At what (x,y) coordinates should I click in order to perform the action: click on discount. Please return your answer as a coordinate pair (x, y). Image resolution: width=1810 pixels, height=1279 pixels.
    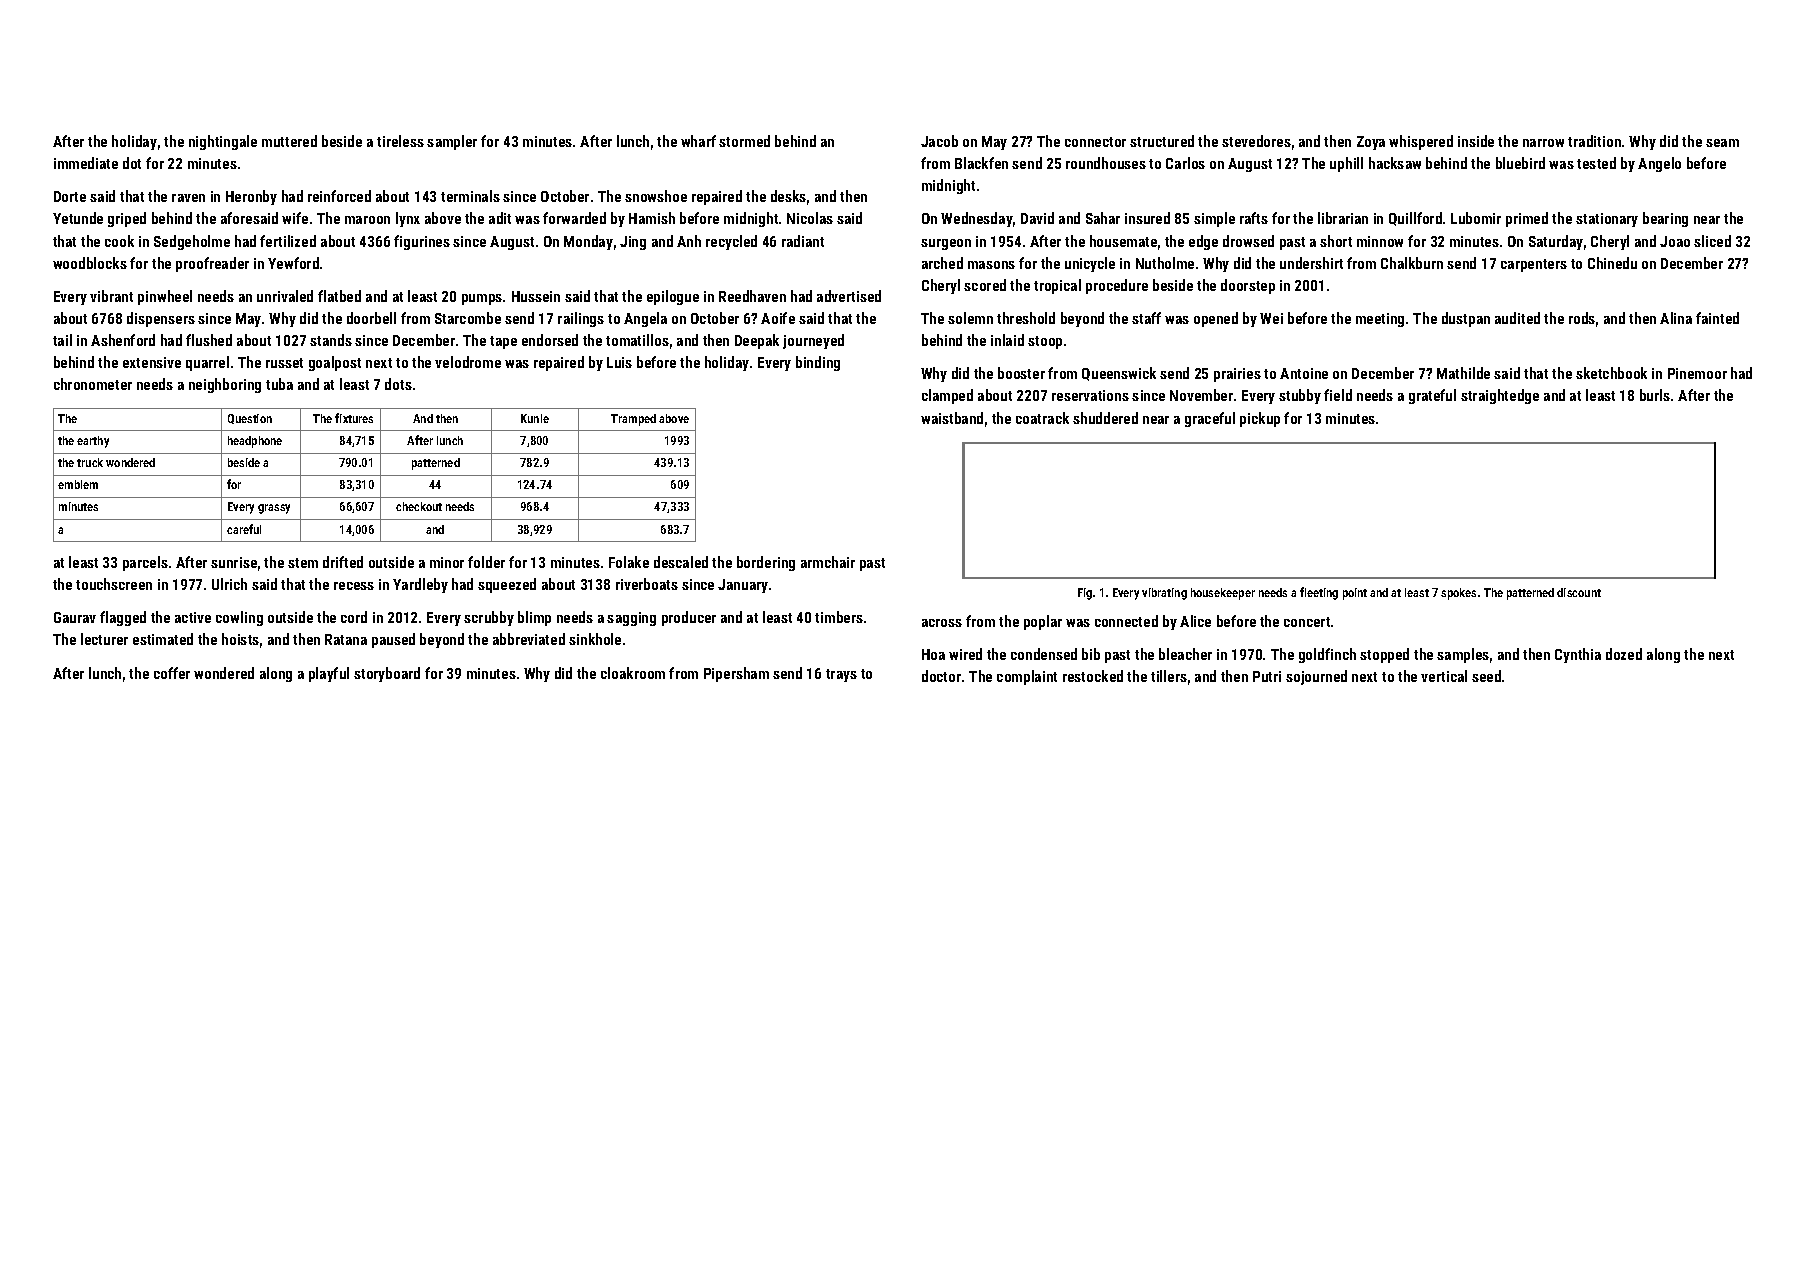
    Looking at the image, I should click on (1579, 592).
